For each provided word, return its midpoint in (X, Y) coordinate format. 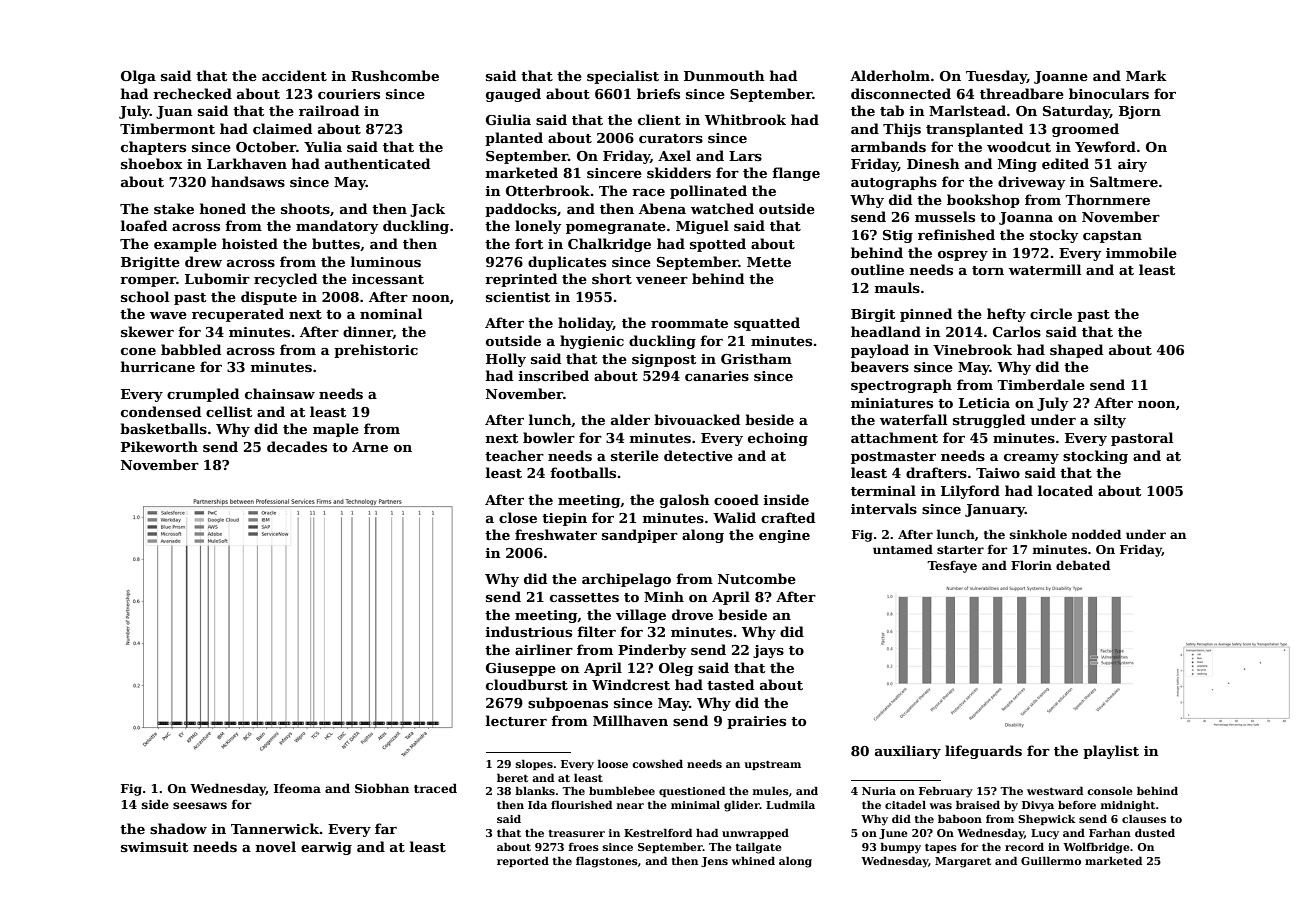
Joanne (1061, 77)
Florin (1031, 565)
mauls (897, 287)
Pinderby (652, 651)
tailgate (758, 848)
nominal (391, 313)
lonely (538, 227)
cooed (736, 499)
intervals (884, 508)
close (518, 517)
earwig (326, 848)
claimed (282, 128)
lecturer (516, 720)
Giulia (508, 119)
